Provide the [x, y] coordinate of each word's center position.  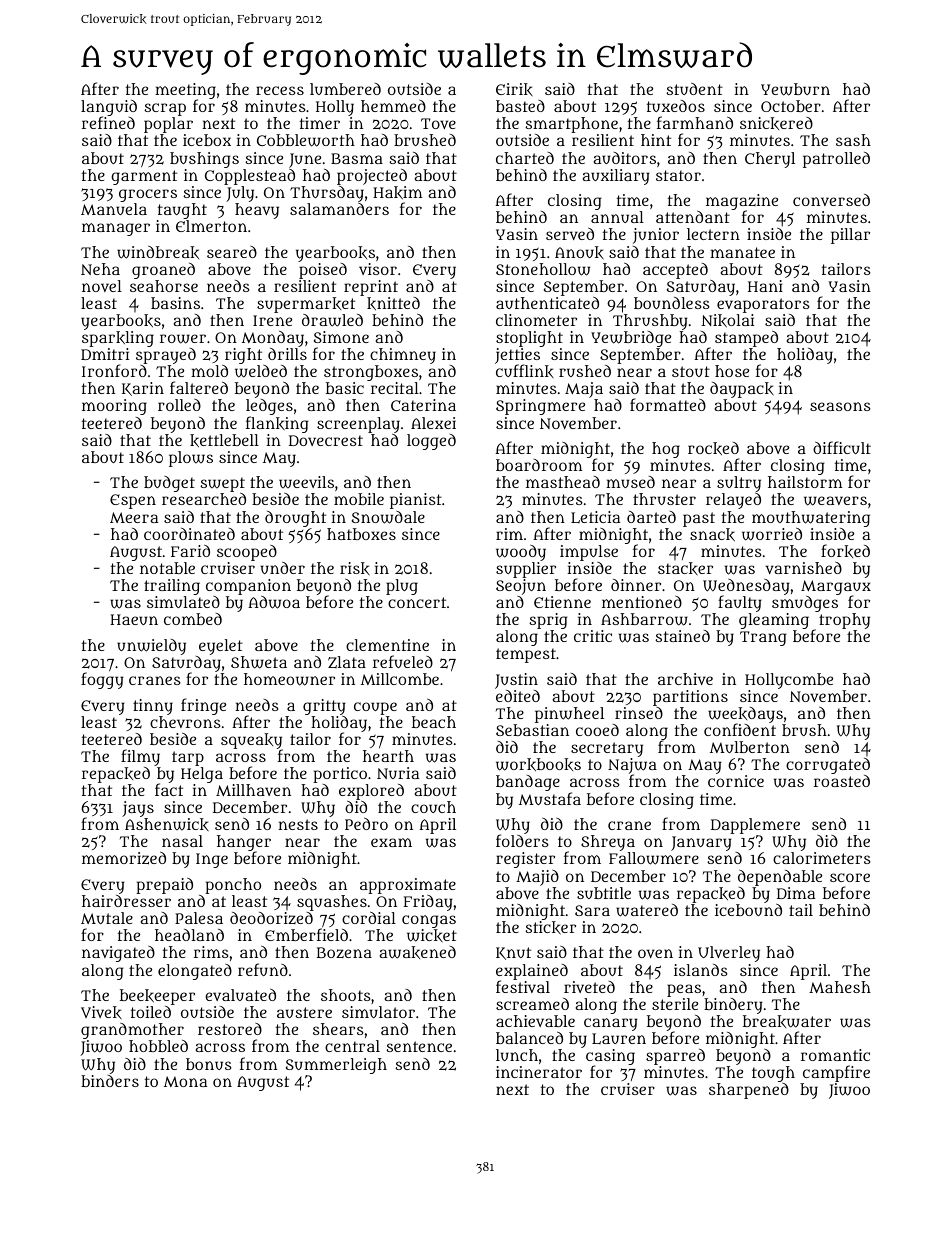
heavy [257, 211]
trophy [844, 621]
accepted [675, 271]
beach [434, 722]
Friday [428, 903]
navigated [118, 954]
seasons [840, 406]
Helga [202, 775]
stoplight [529, 339]
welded [261, 371]
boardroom [539, 465]
